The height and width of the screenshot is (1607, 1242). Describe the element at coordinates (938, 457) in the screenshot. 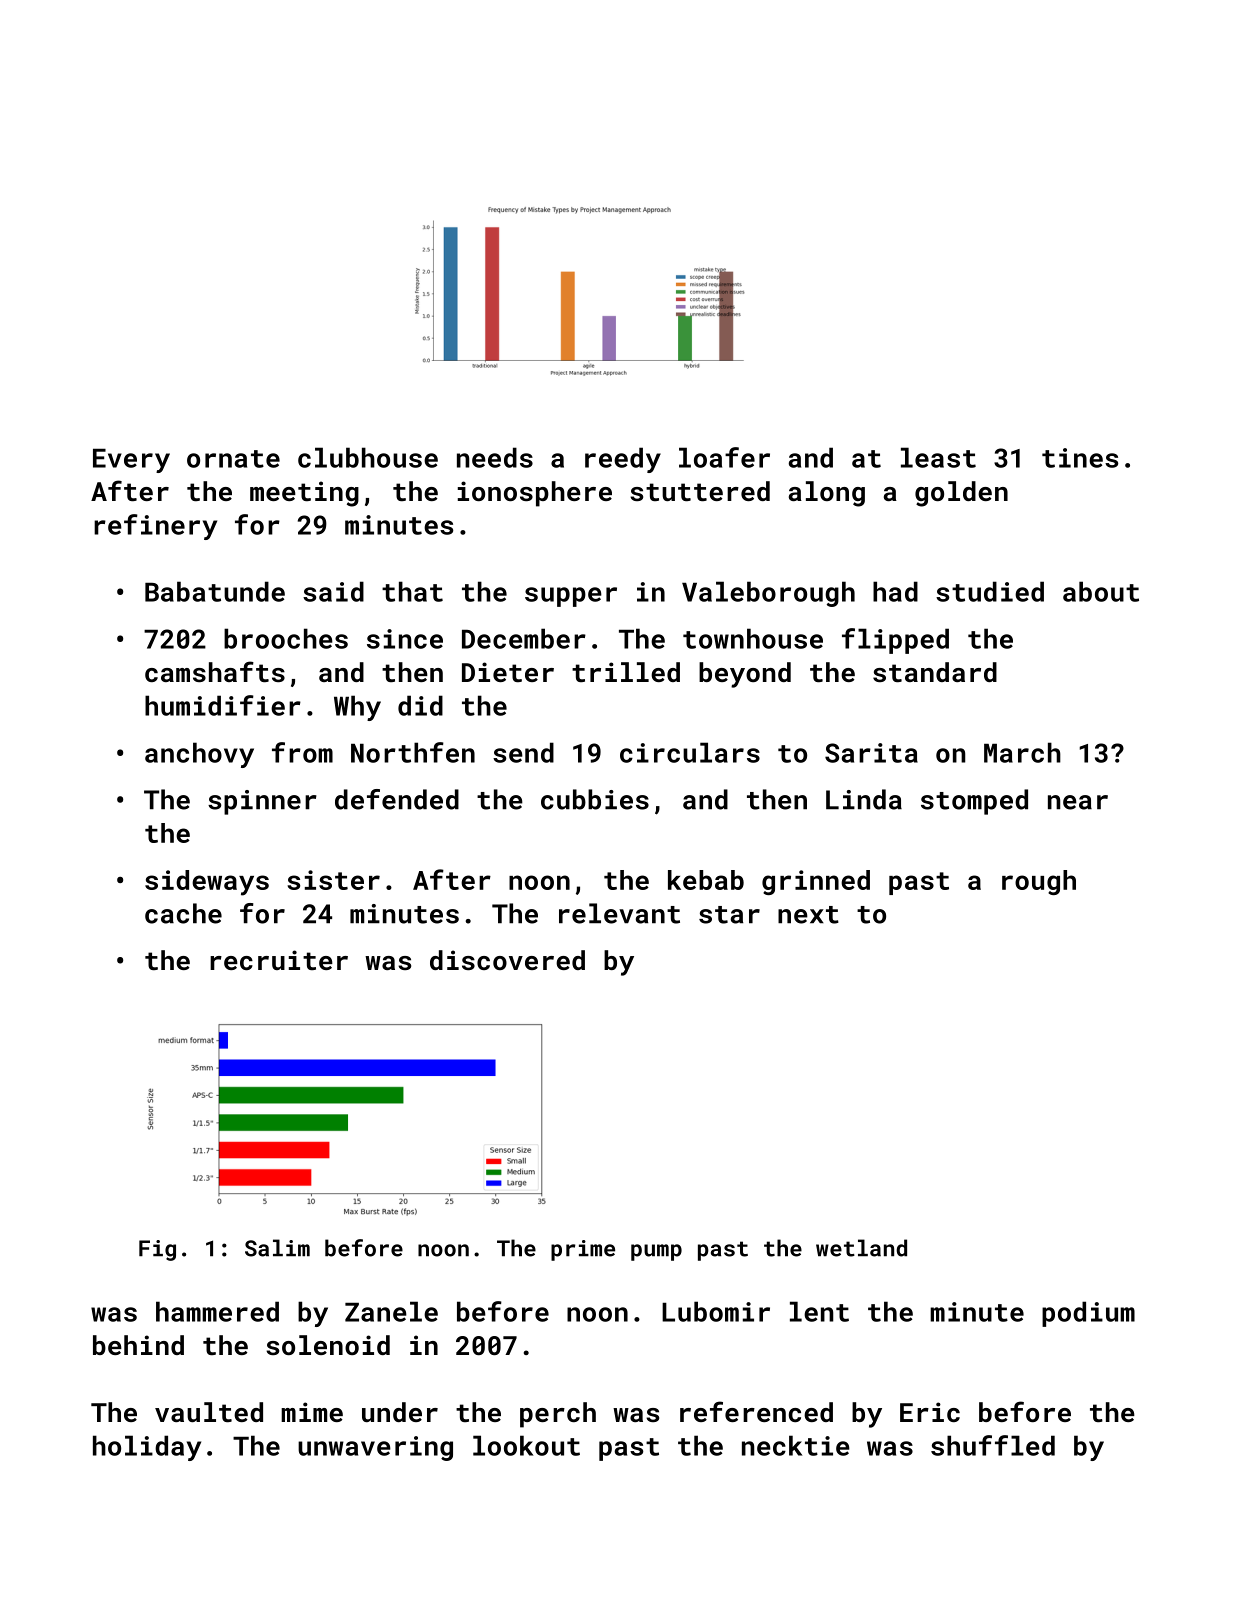

I see `least` at that location.
